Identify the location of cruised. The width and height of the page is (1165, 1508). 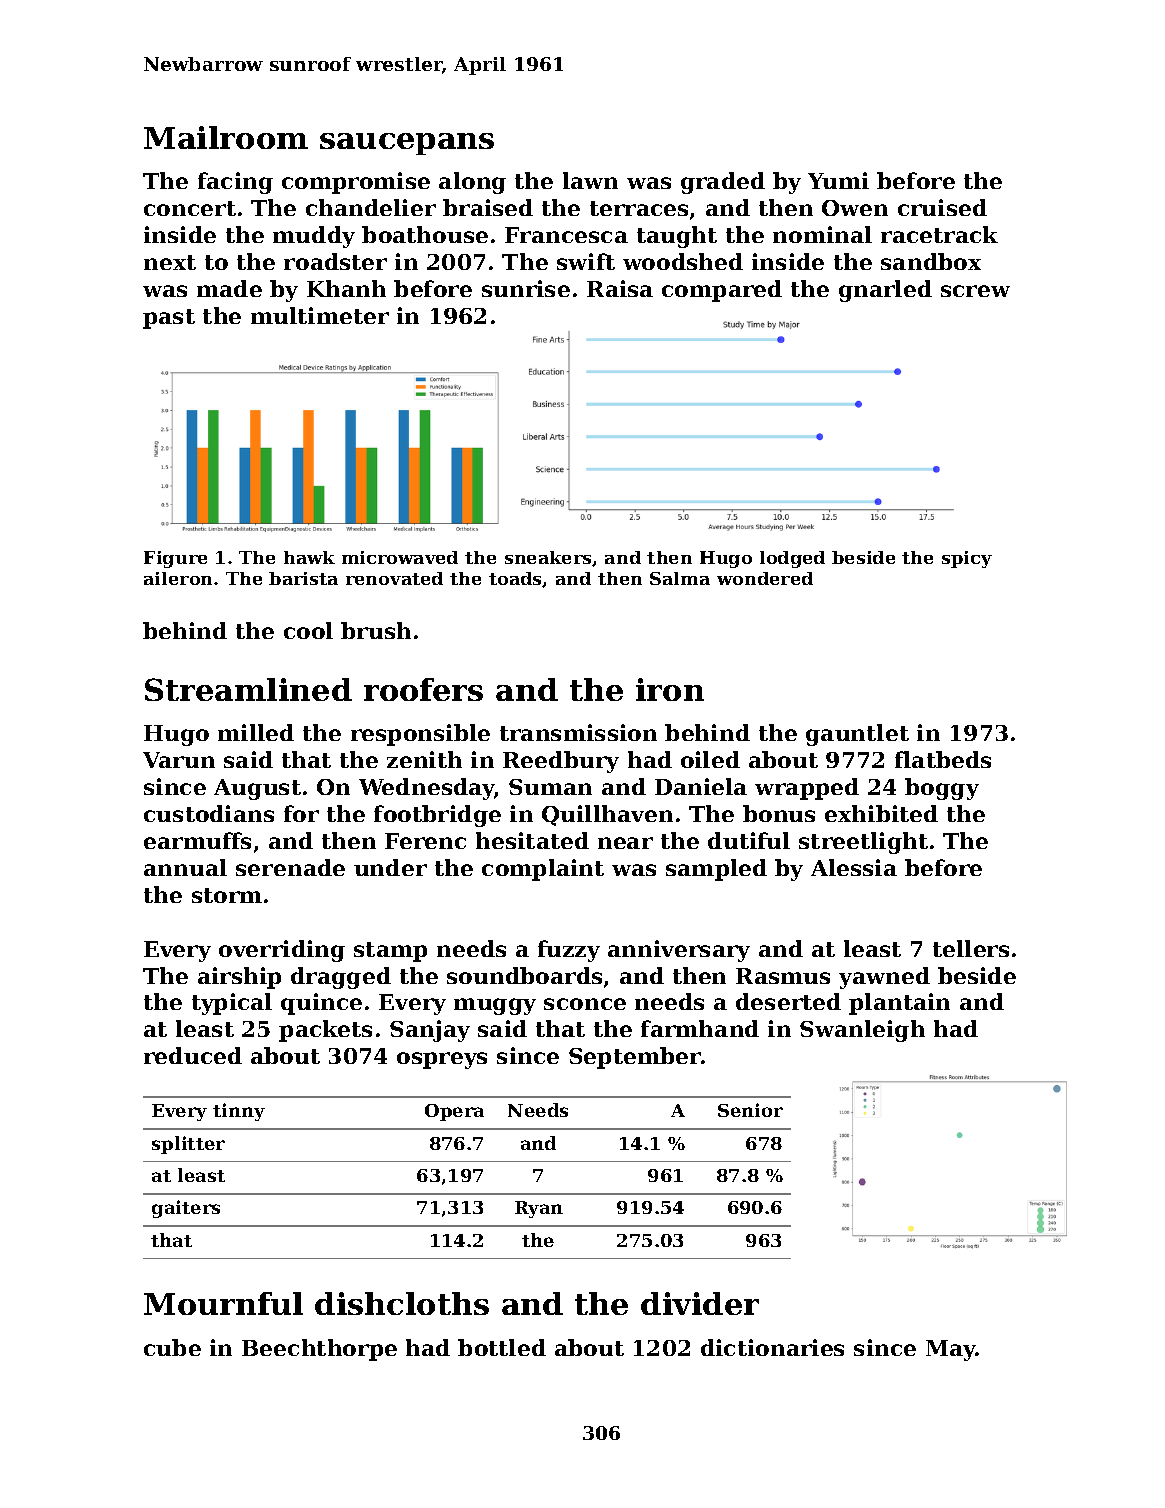
(942, 207).
